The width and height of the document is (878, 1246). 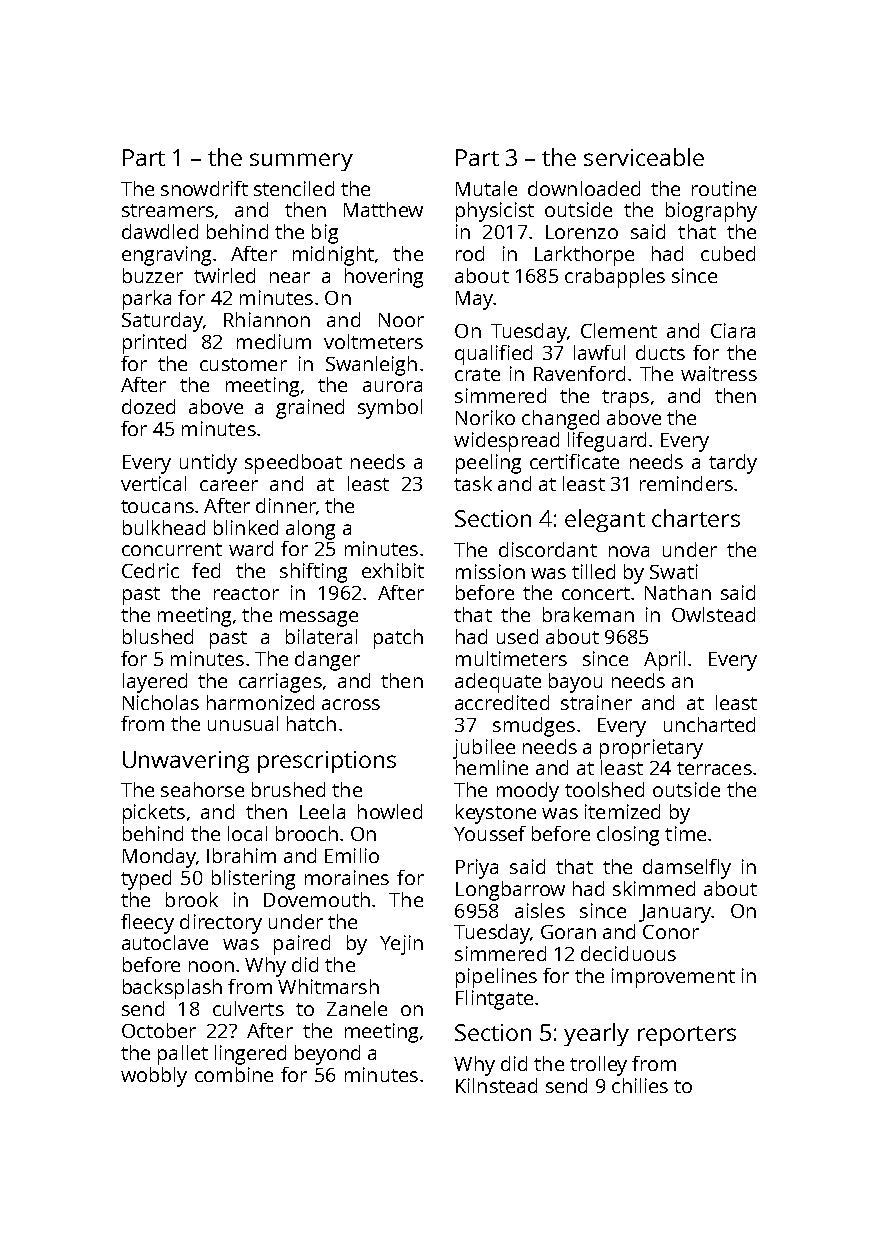 What do you see at coordinates (673, 978) in the document?
I see `improvement` at bounding box center [673, 978].
